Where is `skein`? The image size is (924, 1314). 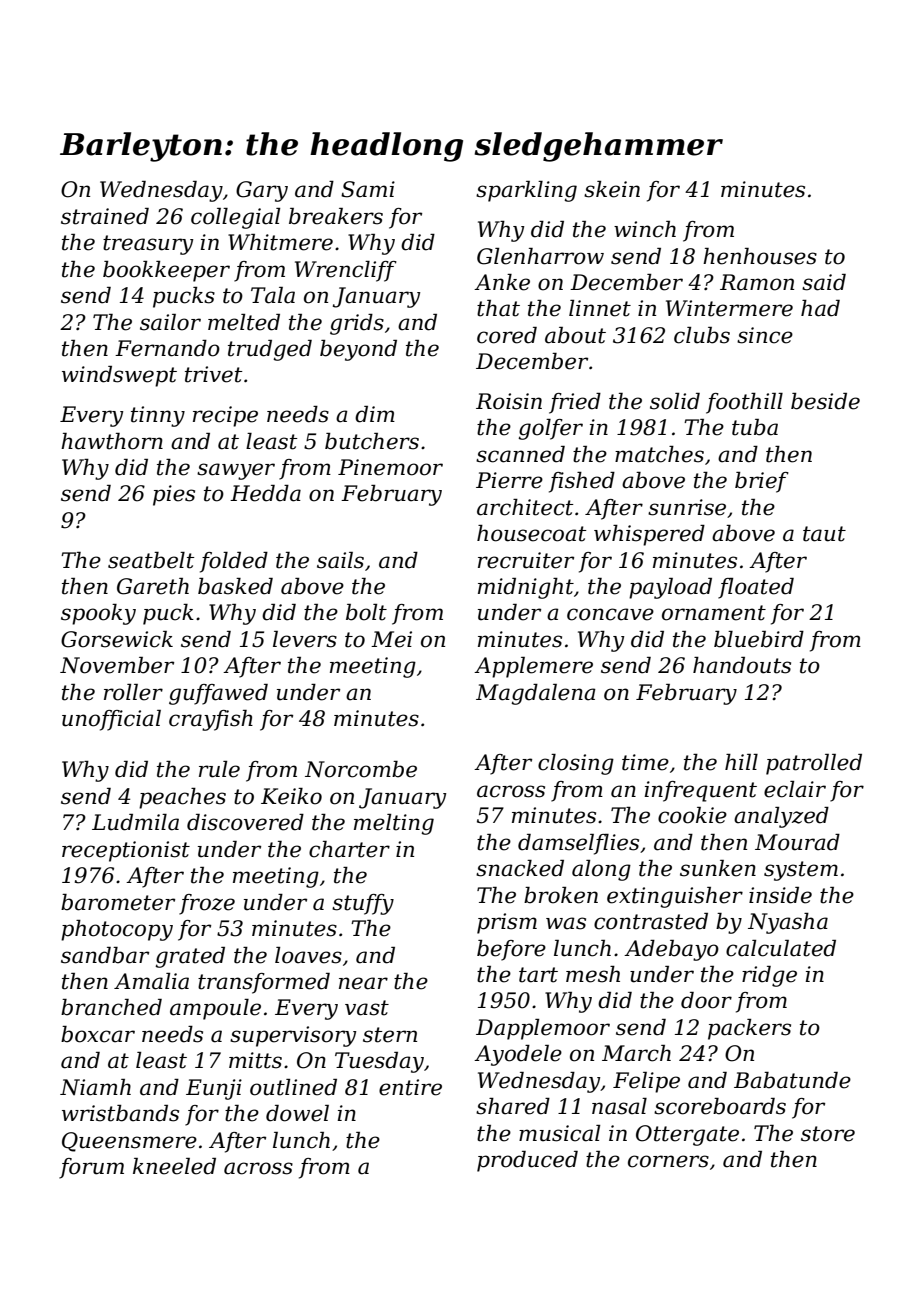
skein is located at coordinates (612, 189).
